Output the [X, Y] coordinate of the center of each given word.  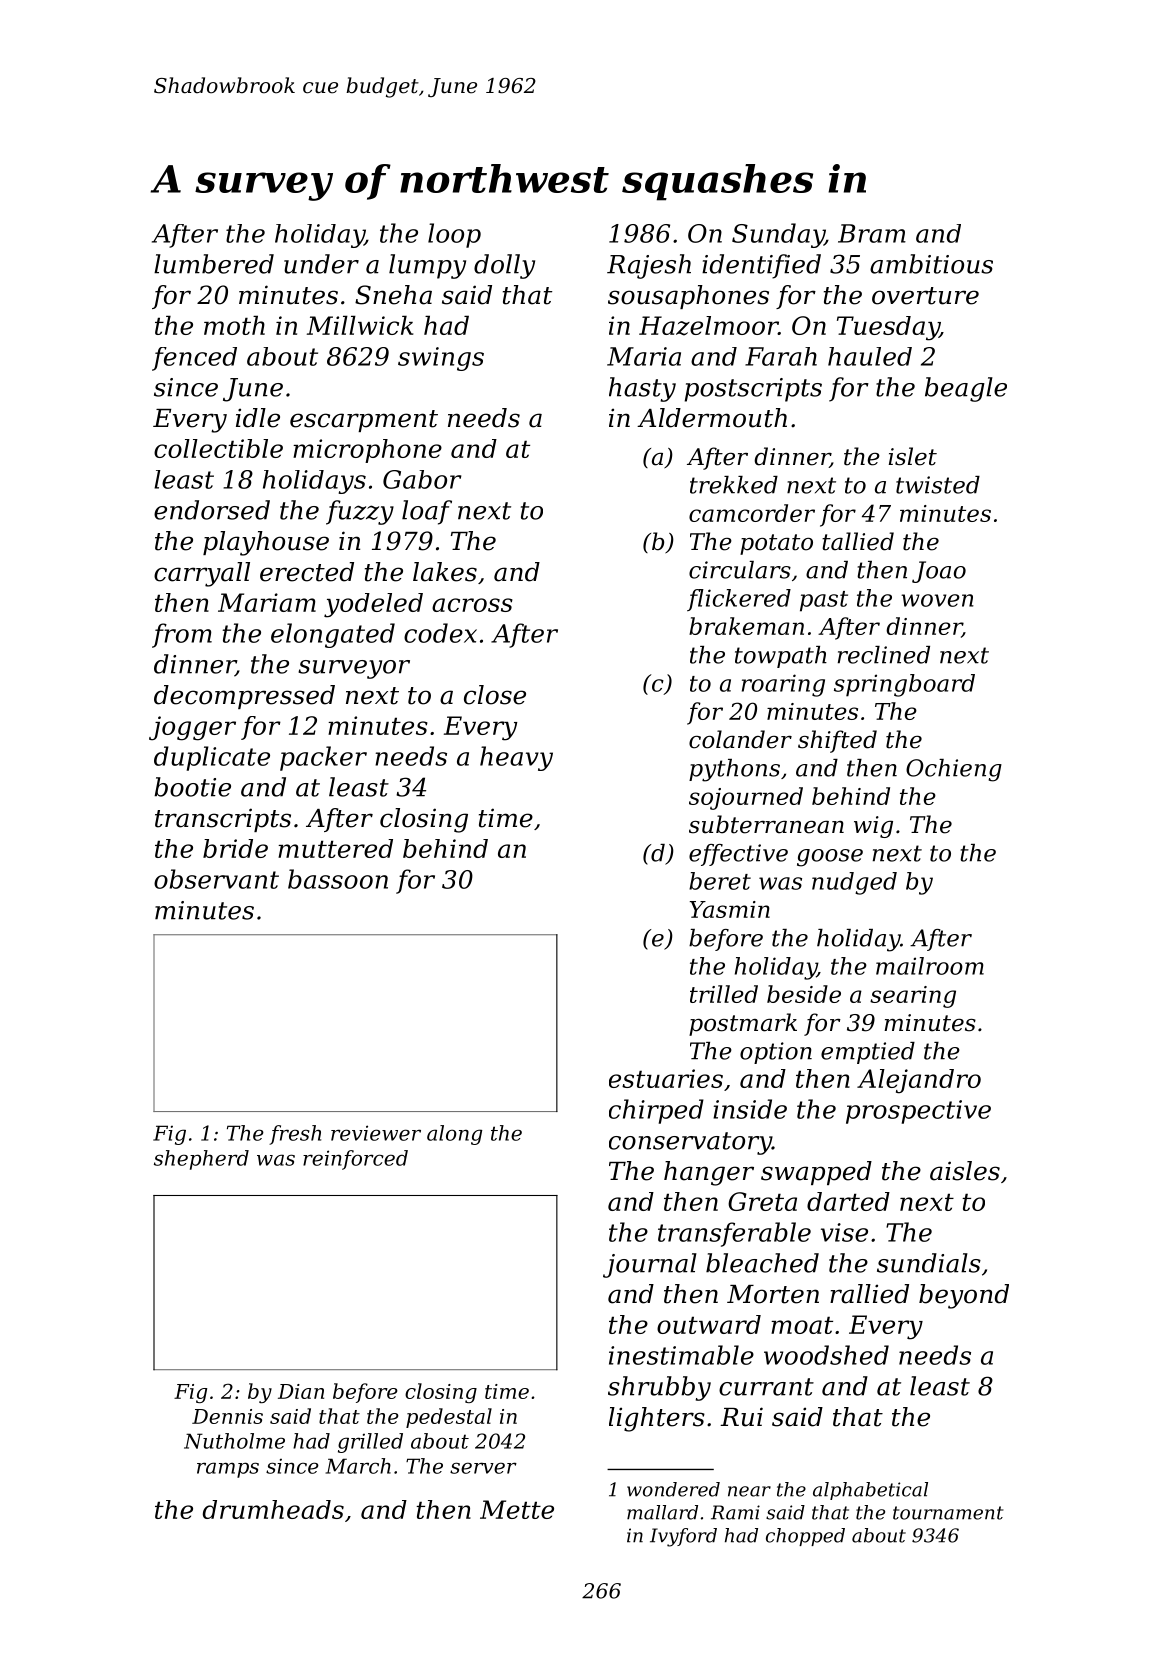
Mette [517, 1509]
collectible [218, 448]
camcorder [752, 513]
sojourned [746, 798]
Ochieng [954, 770]
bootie [192, 787]
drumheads [273, 1509]
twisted [938, 485]
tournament [948, 1513]
